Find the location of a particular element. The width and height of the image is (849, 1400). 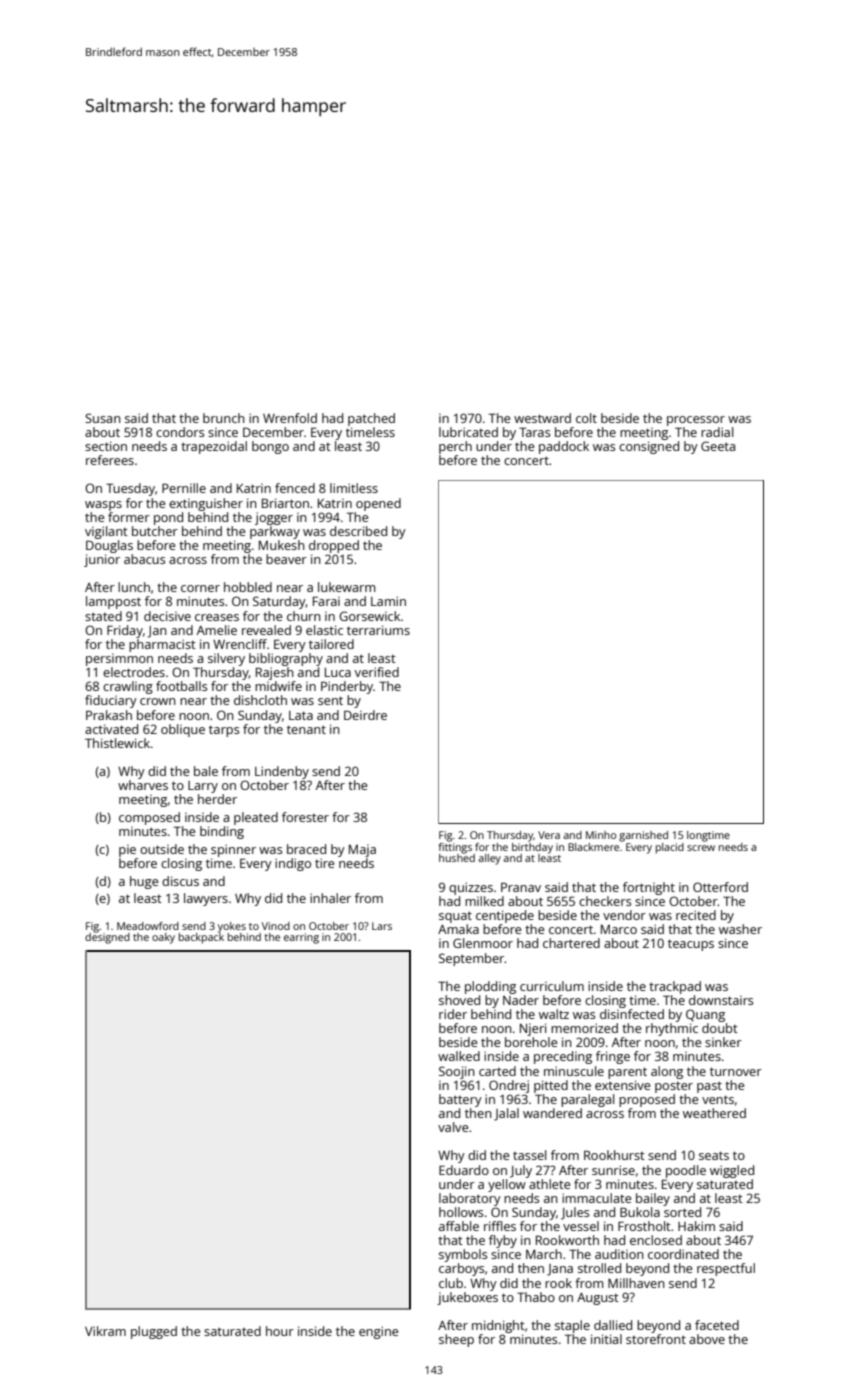

backpack is located at coordinates (201, 938).
